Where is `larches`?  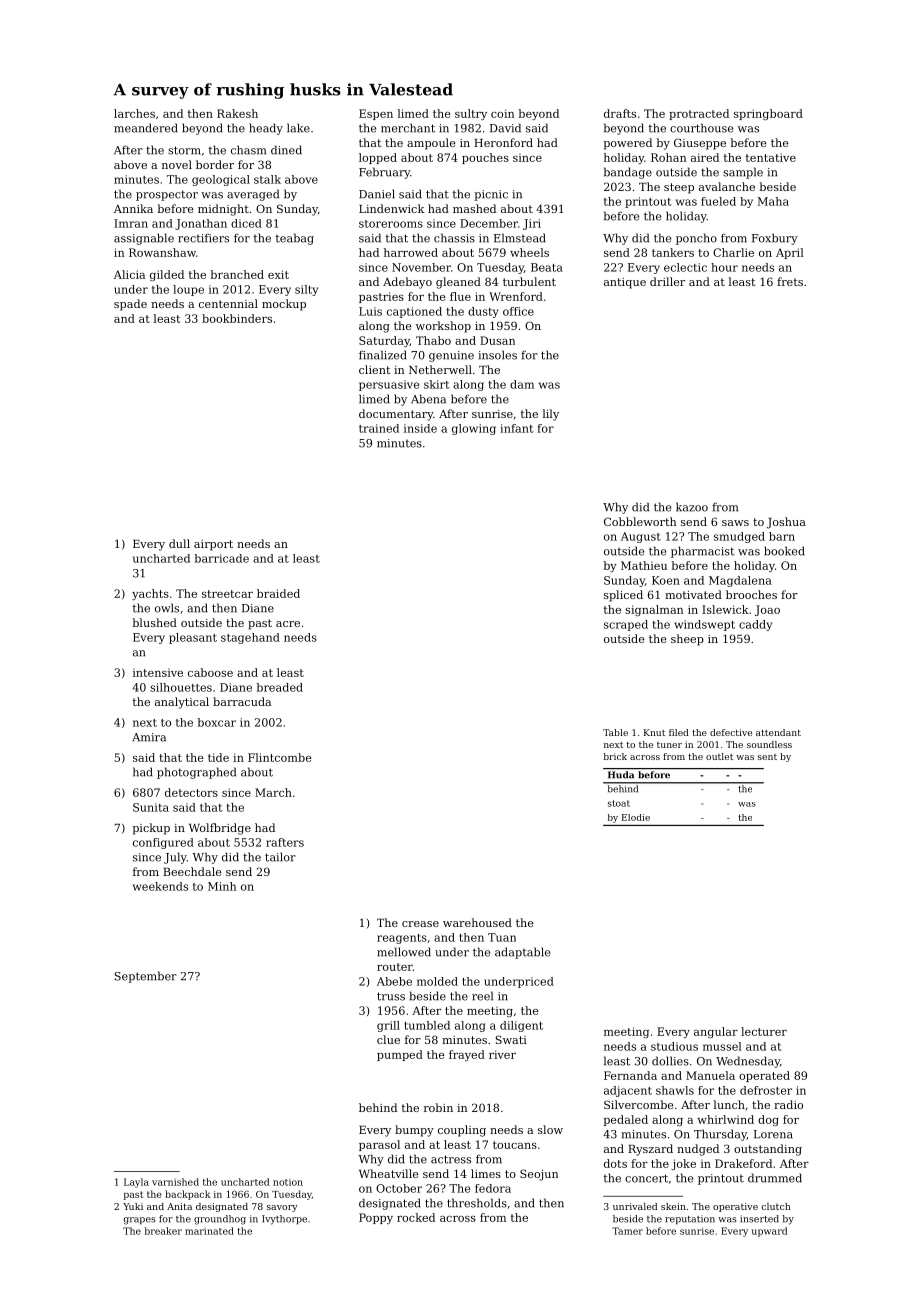
larches is located at coordinates (134, 113).
